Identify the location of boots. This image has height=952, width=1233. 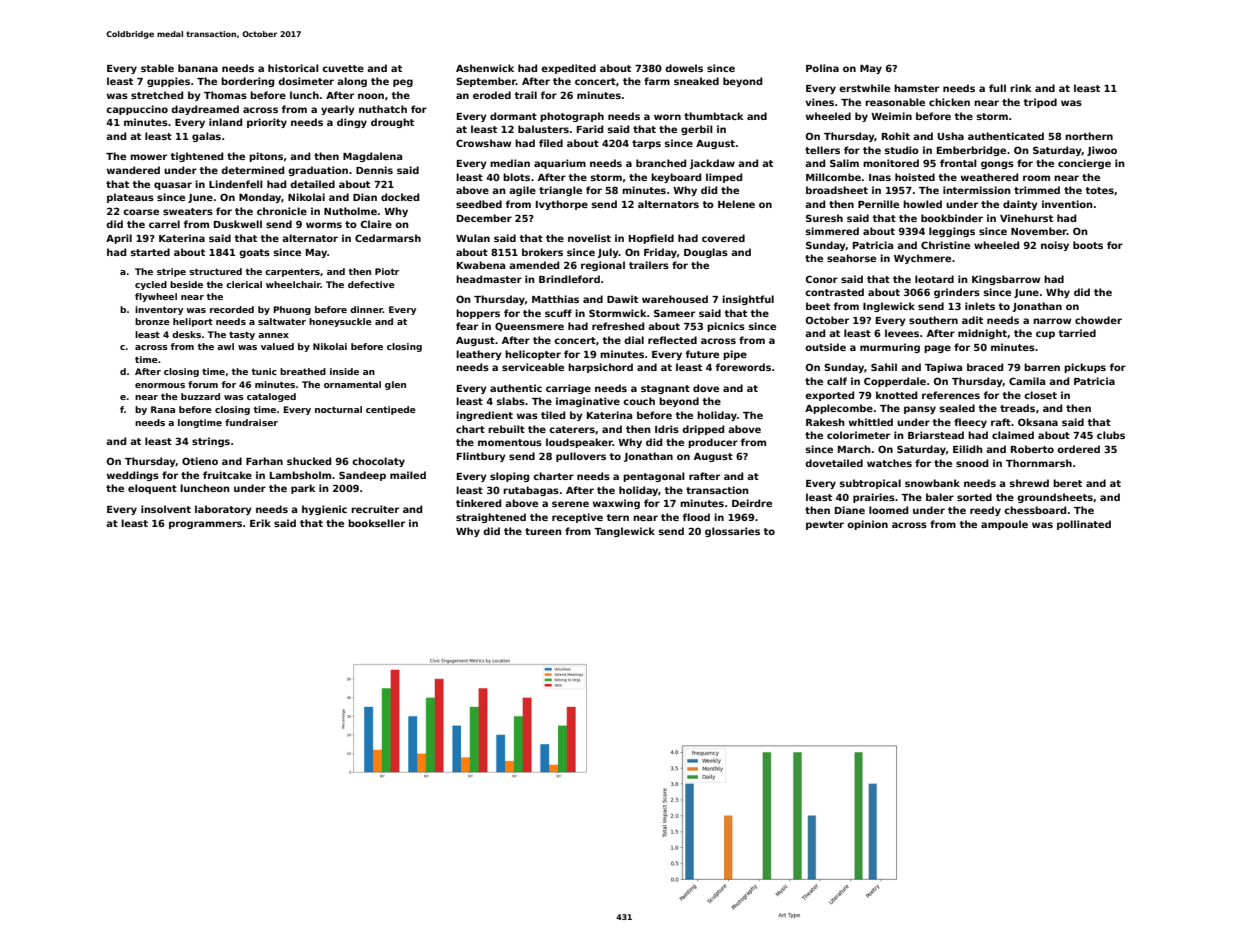
(1088, 245).
